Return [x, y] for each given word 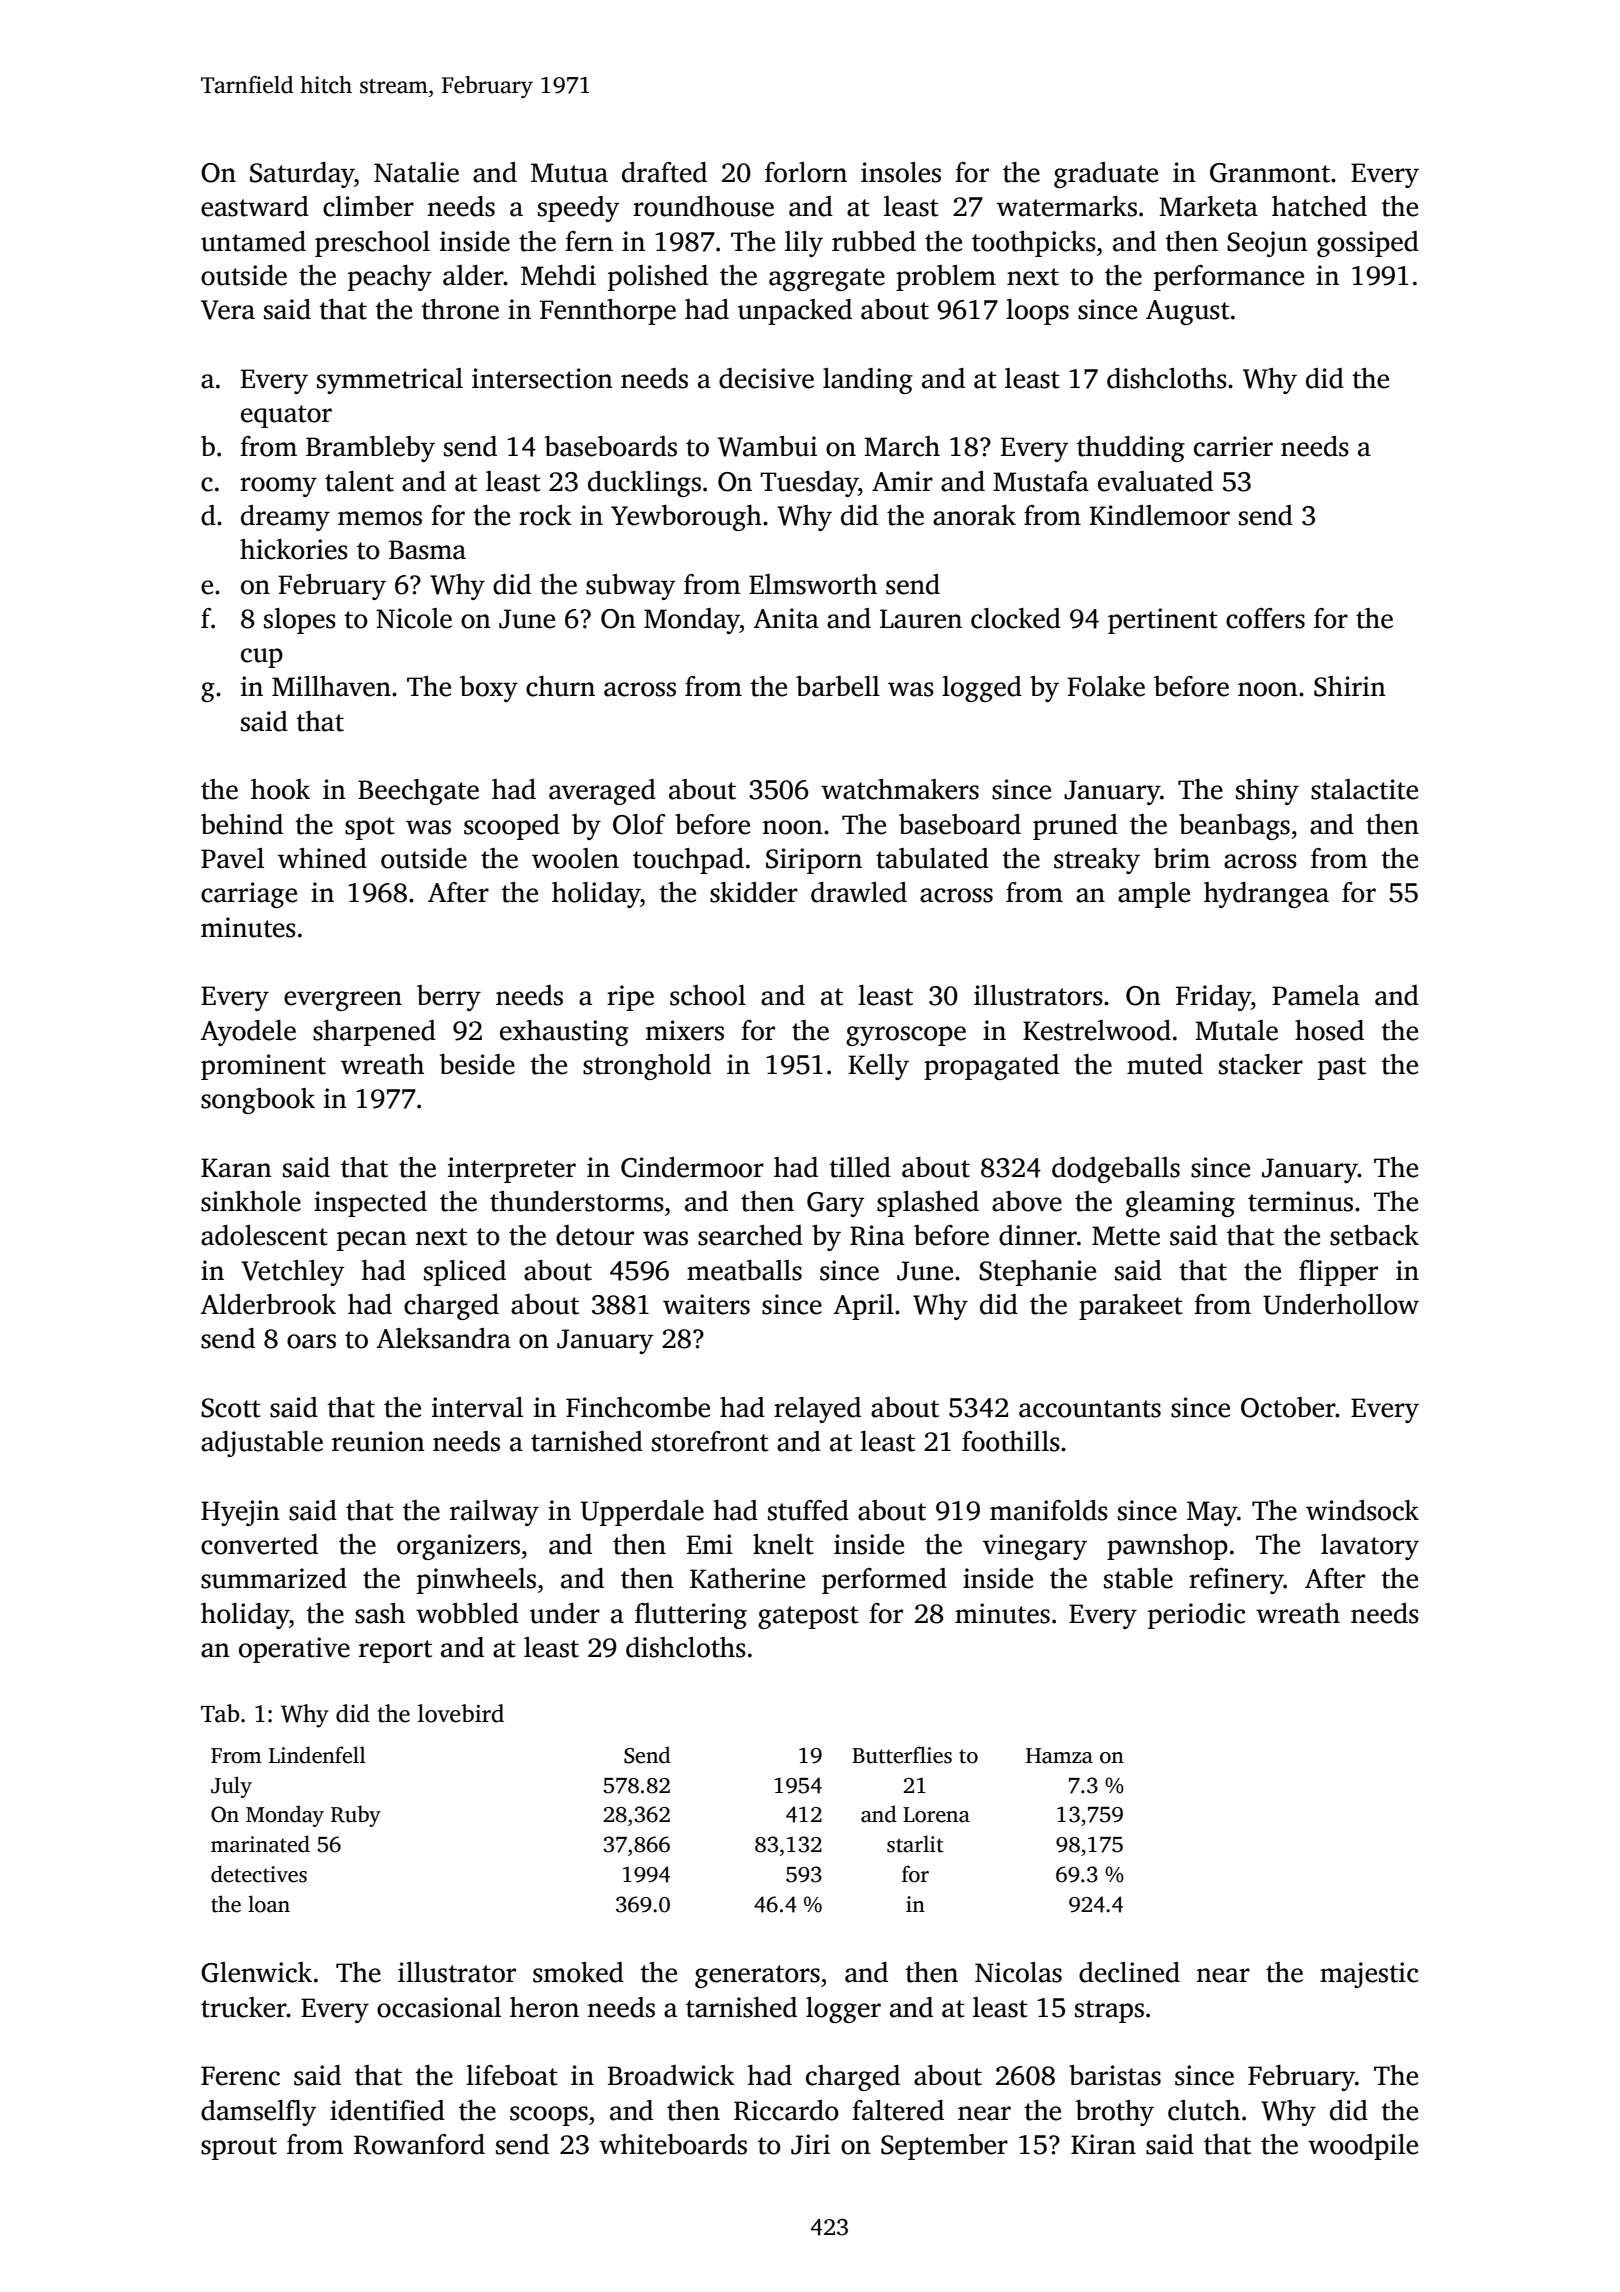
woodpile [1363, 2147]
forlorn [806, 172]
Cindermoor [692, 1167]
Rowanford [419, 2144]
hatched [1319, 206]
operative [294, 1650]
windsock [1362, 1510]
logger [843, 2010]
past [1342, 1068]
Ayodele [248, 1033]
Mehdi [558, 275]
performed [884, 1581]
